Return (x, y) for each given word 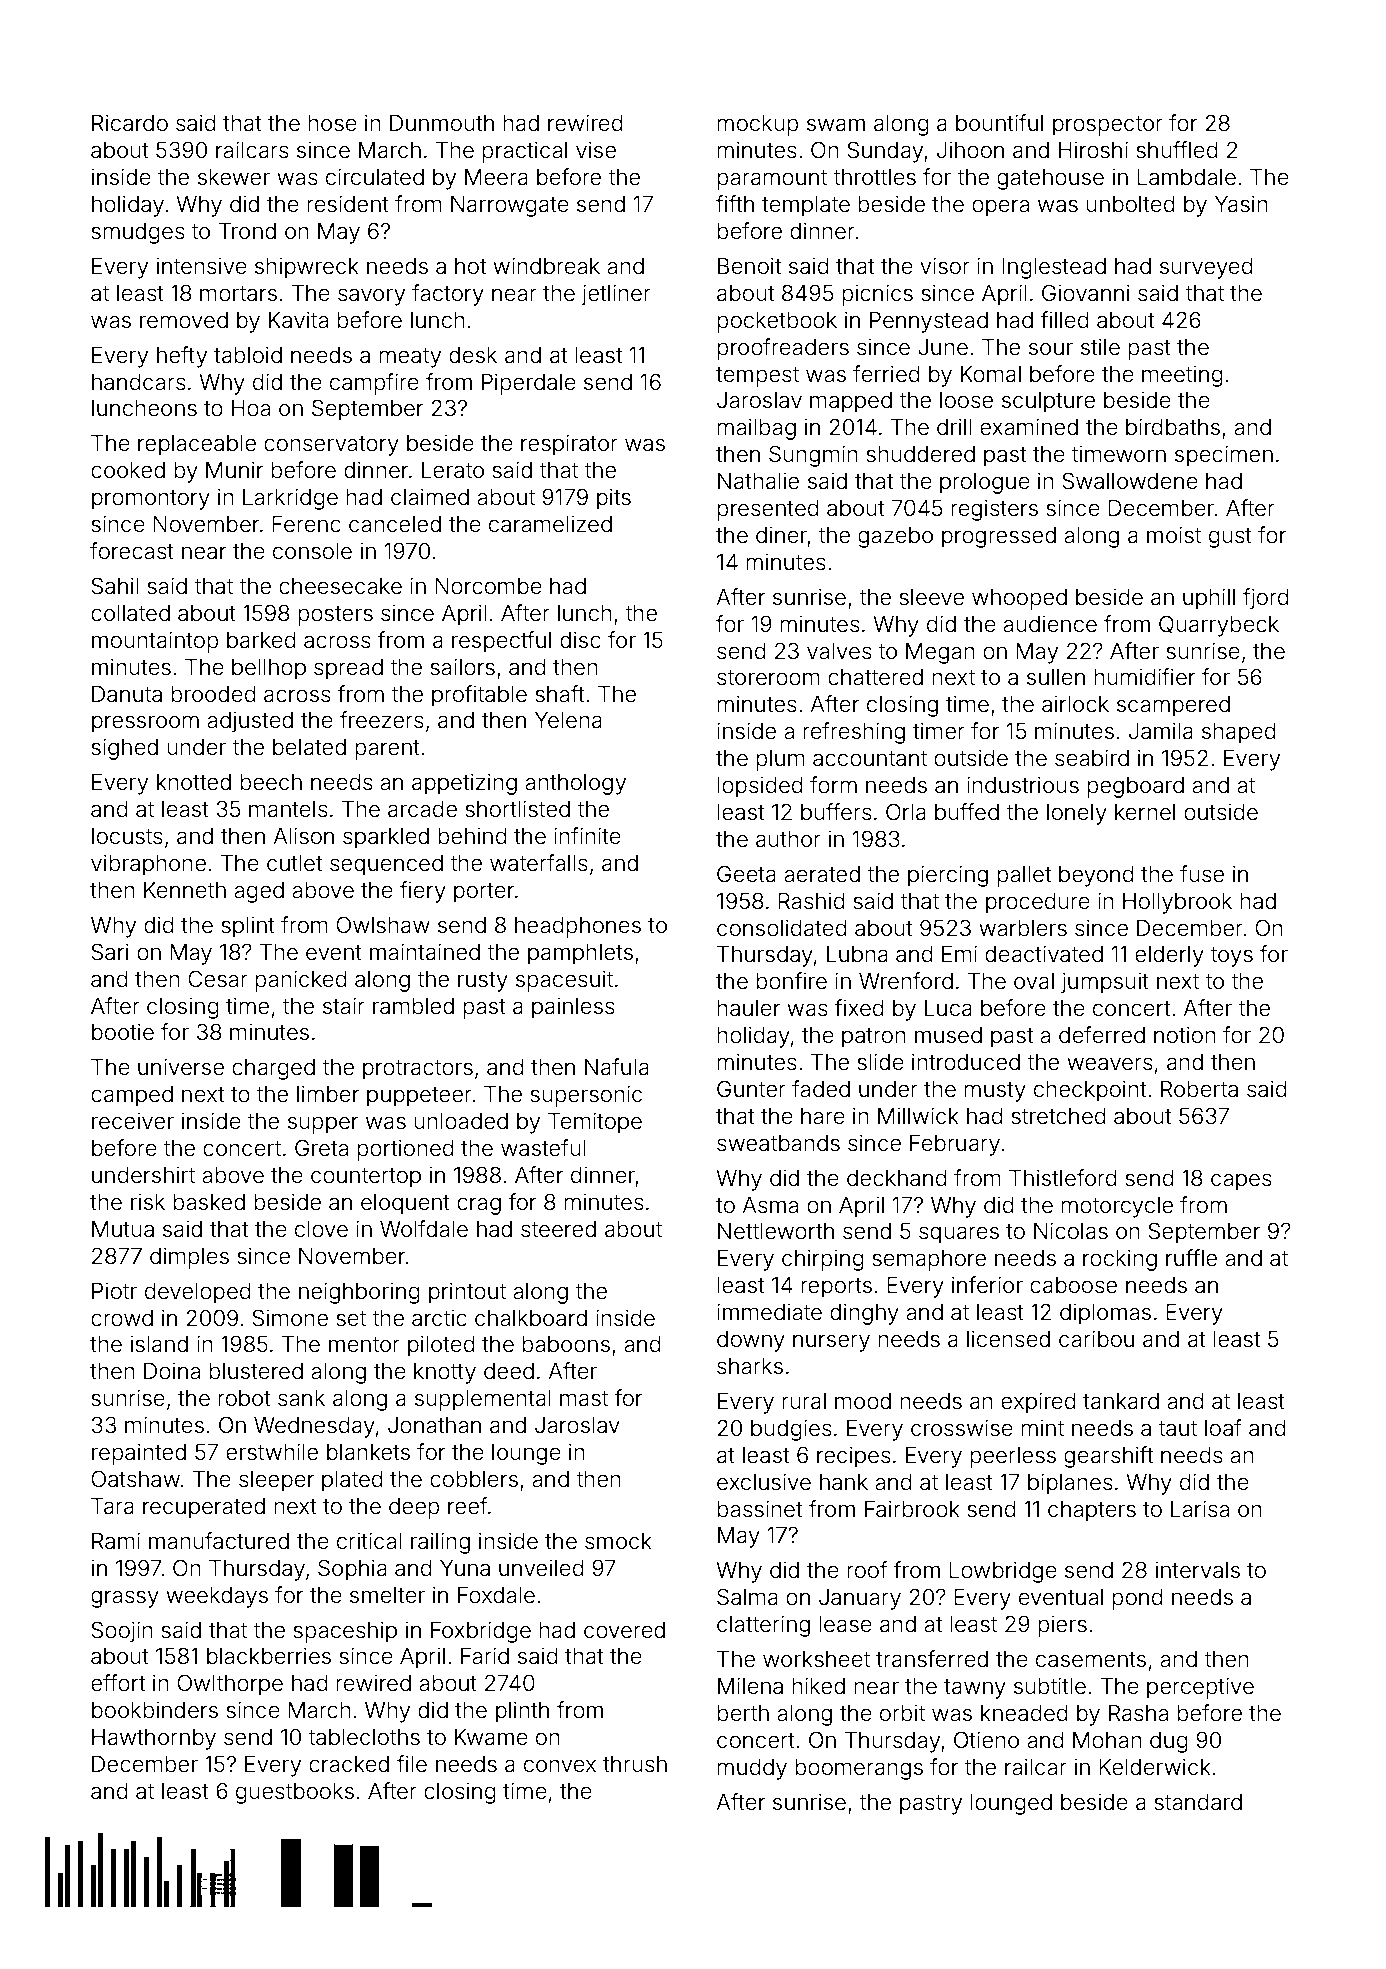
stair (344, 1006)
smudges (138, 233)
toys (1232, 957)
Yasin (1241, 203)
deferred (1102, 1035)
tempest (757, 377)
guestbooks (295, 1793)
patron (874, 1038)
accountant (870, 759)
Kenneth (185, 890)
